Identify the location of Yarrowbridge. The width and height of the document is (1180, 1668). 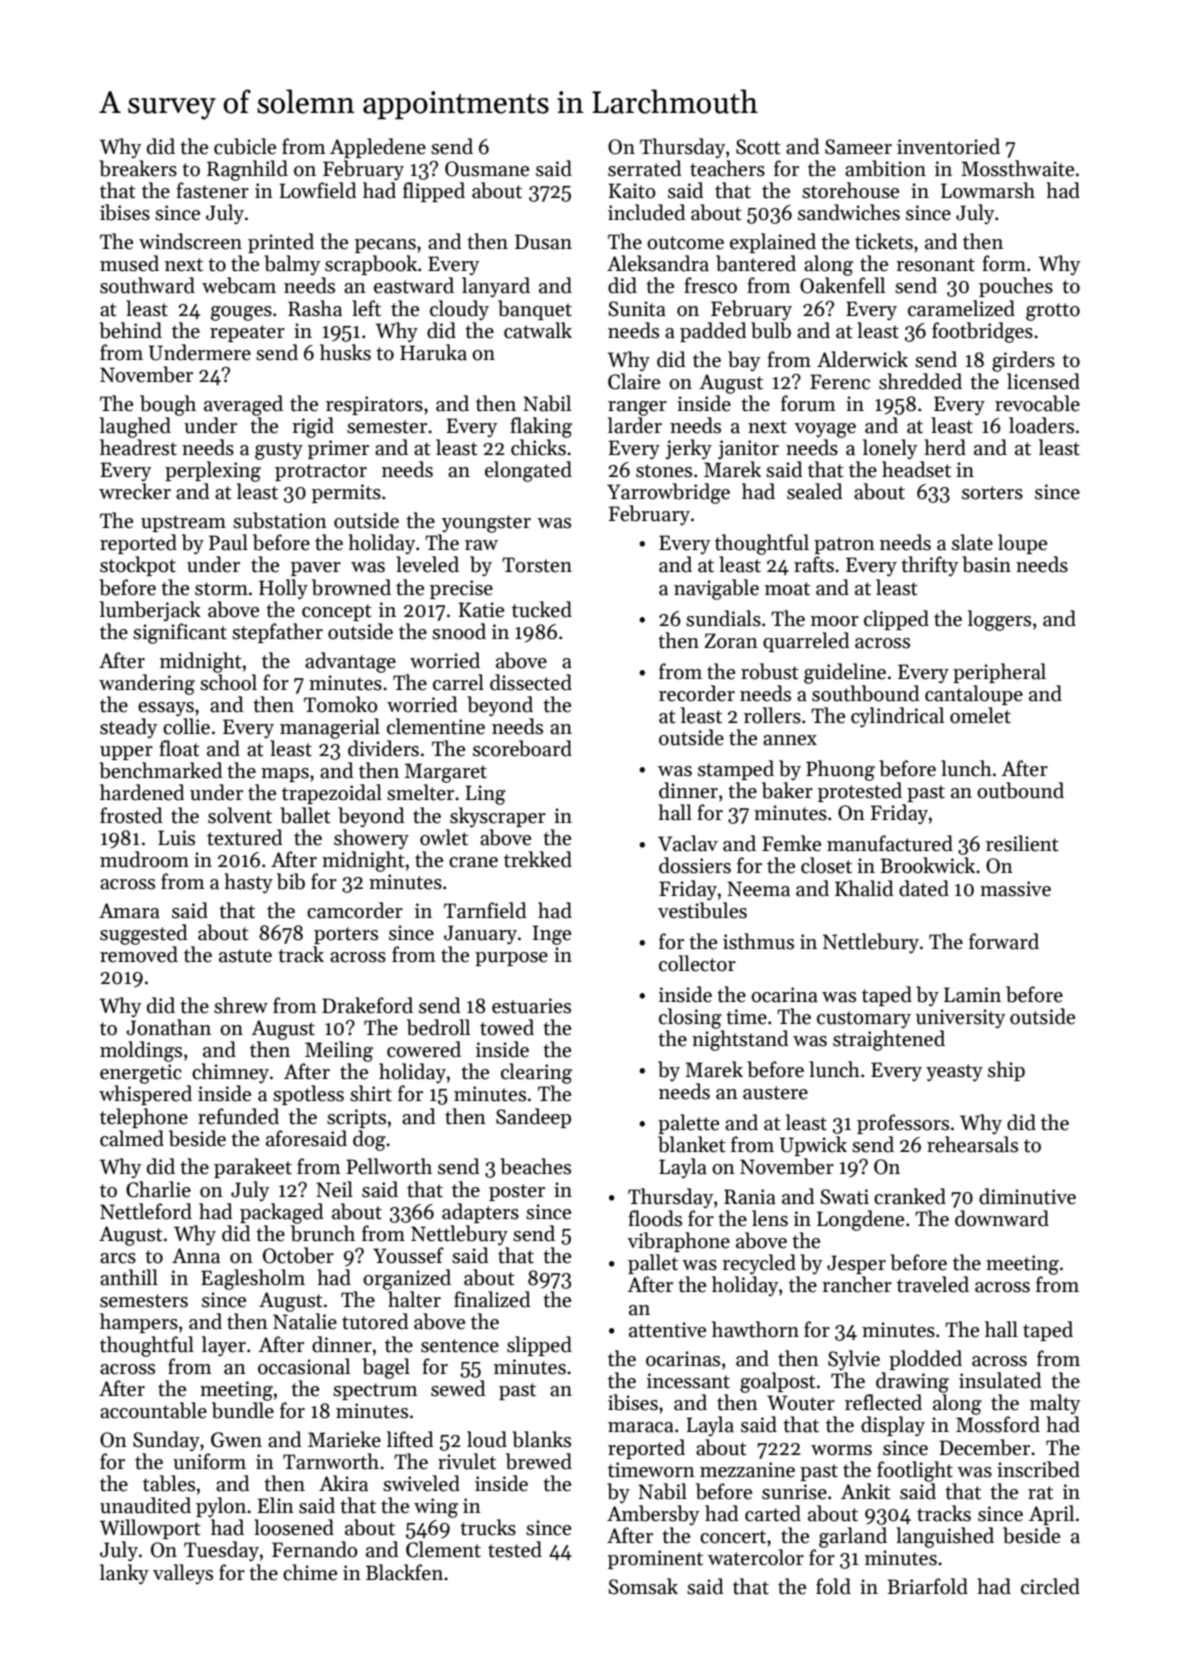
(668, 493).
